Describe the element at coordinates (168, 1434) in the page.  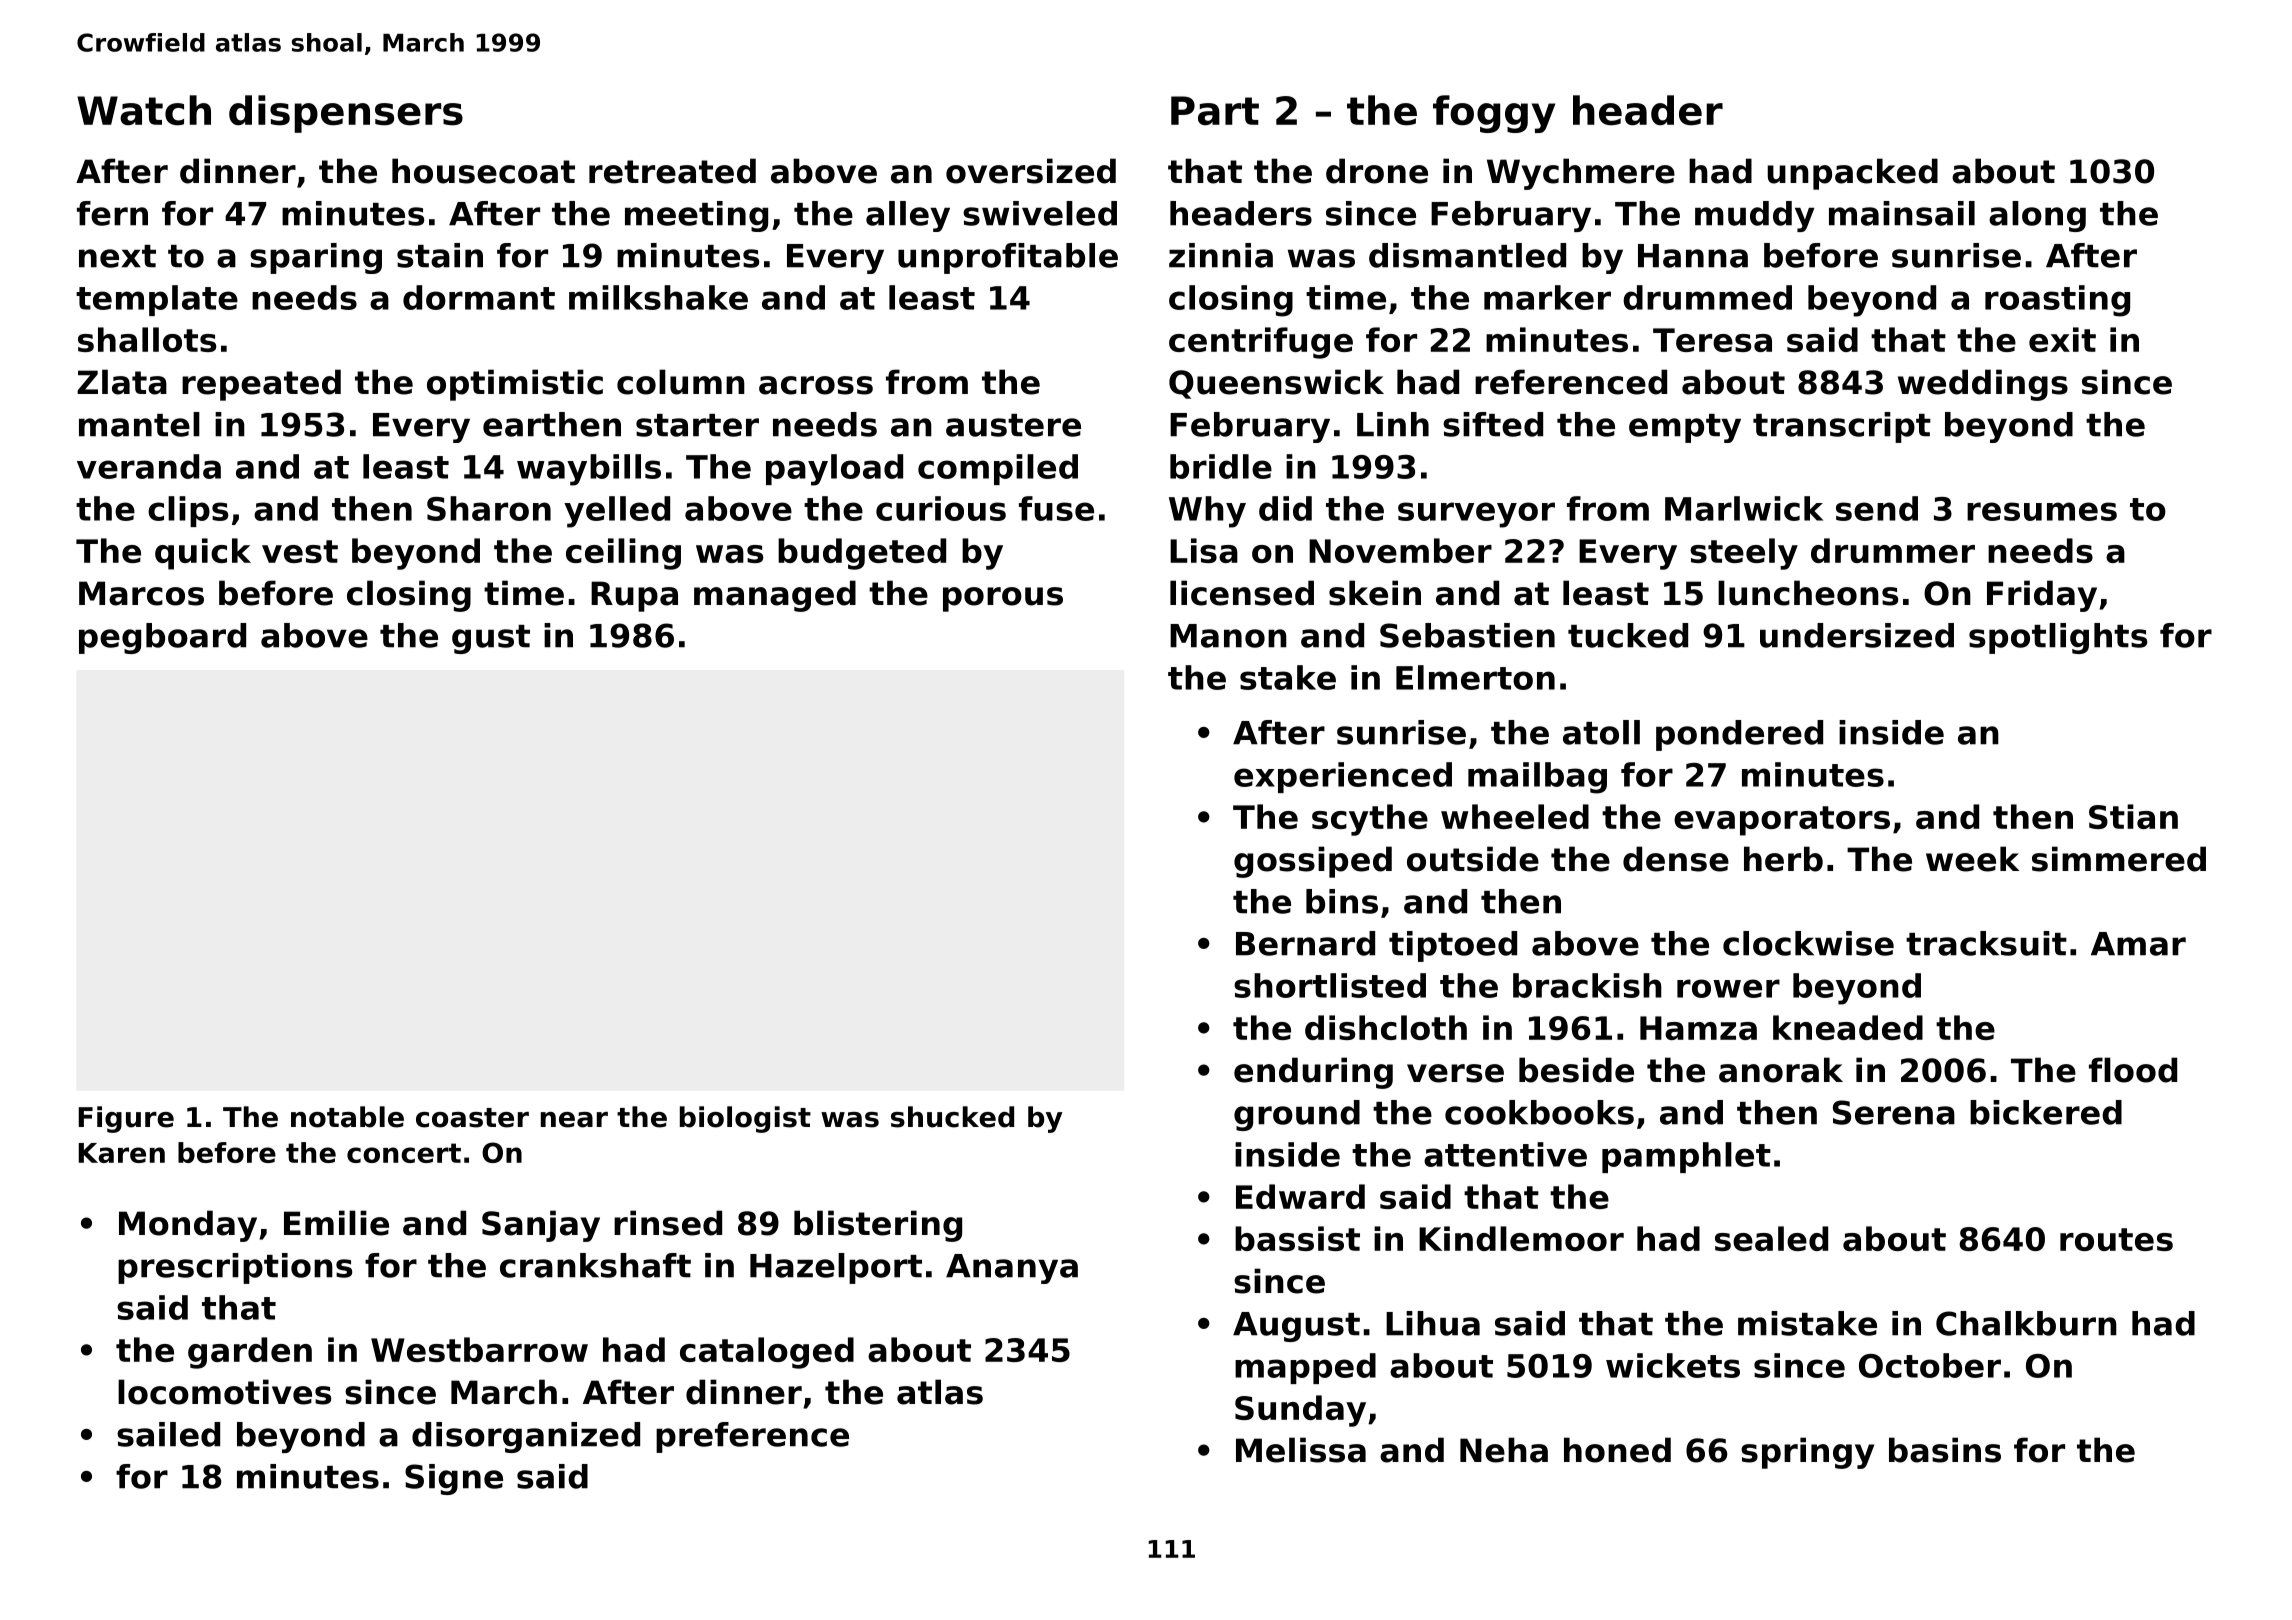
I see `sailed` at that location.
